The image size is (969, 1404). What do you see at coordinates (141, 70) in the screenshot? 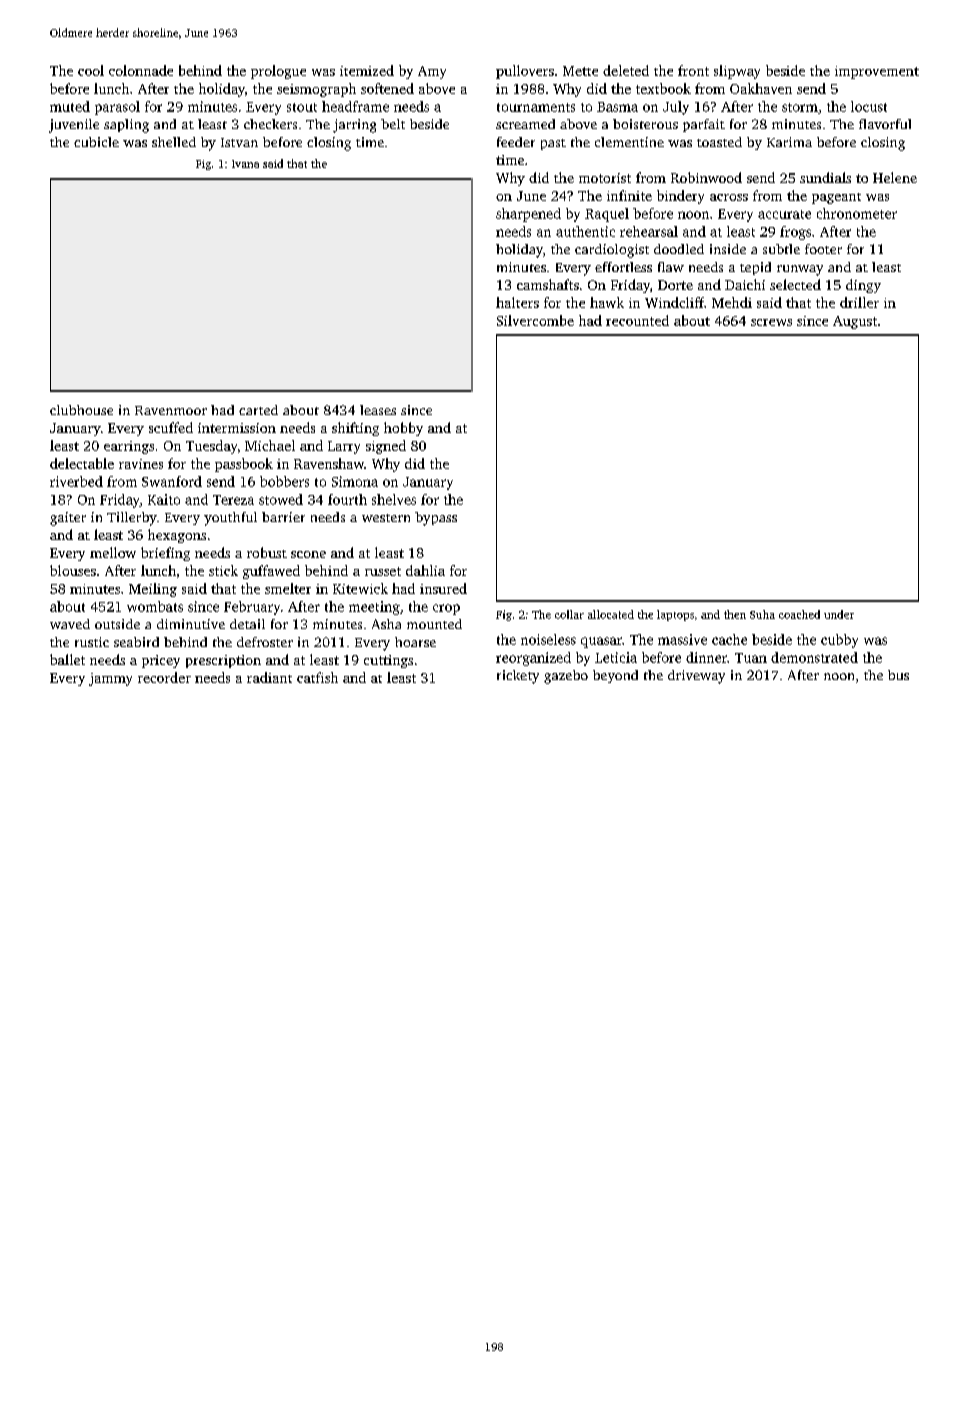
I see `colonnade` at bounding box center [141, 70].
